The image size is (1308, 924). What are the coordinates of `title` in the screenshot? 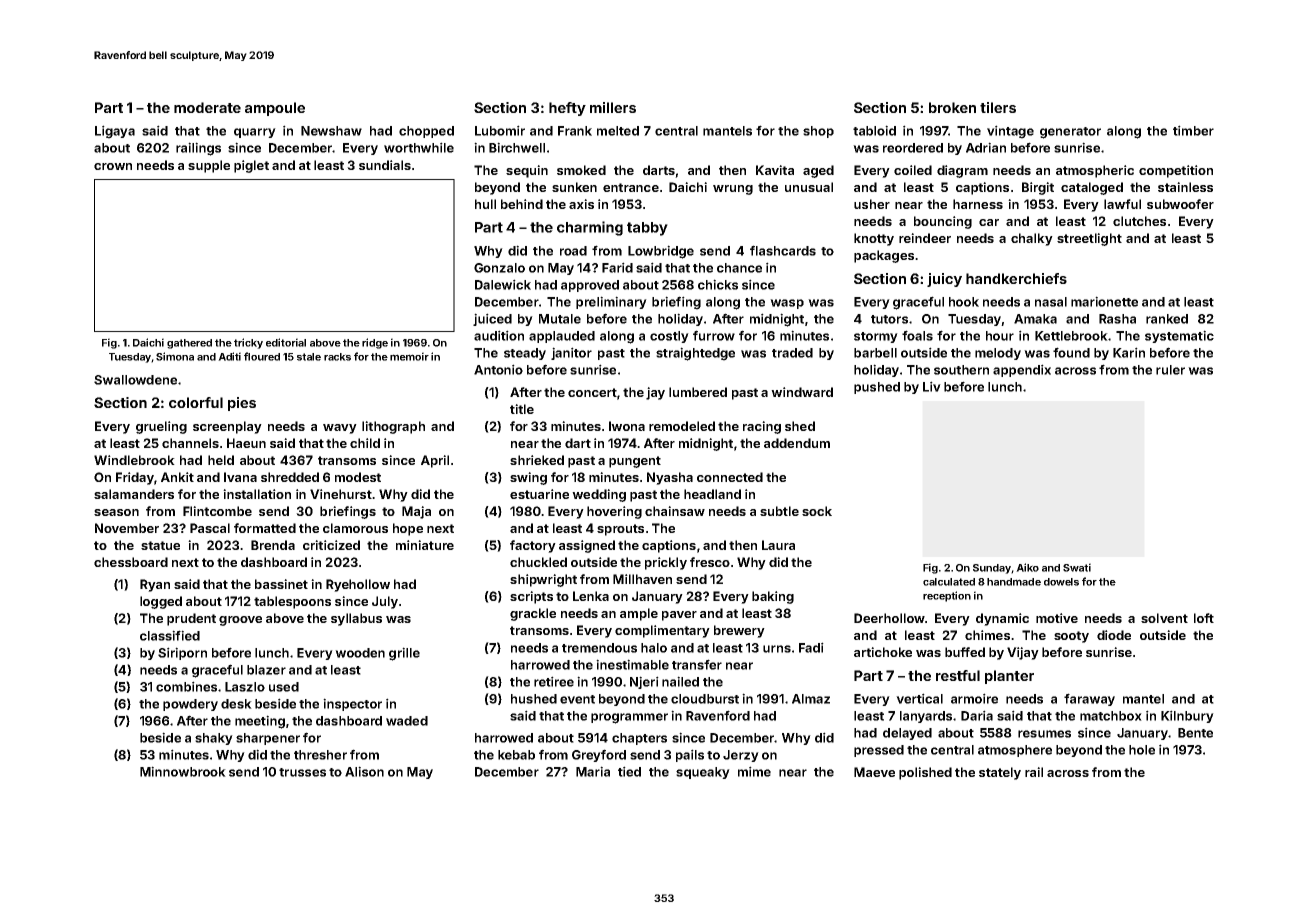 It's located at (522, 409).
